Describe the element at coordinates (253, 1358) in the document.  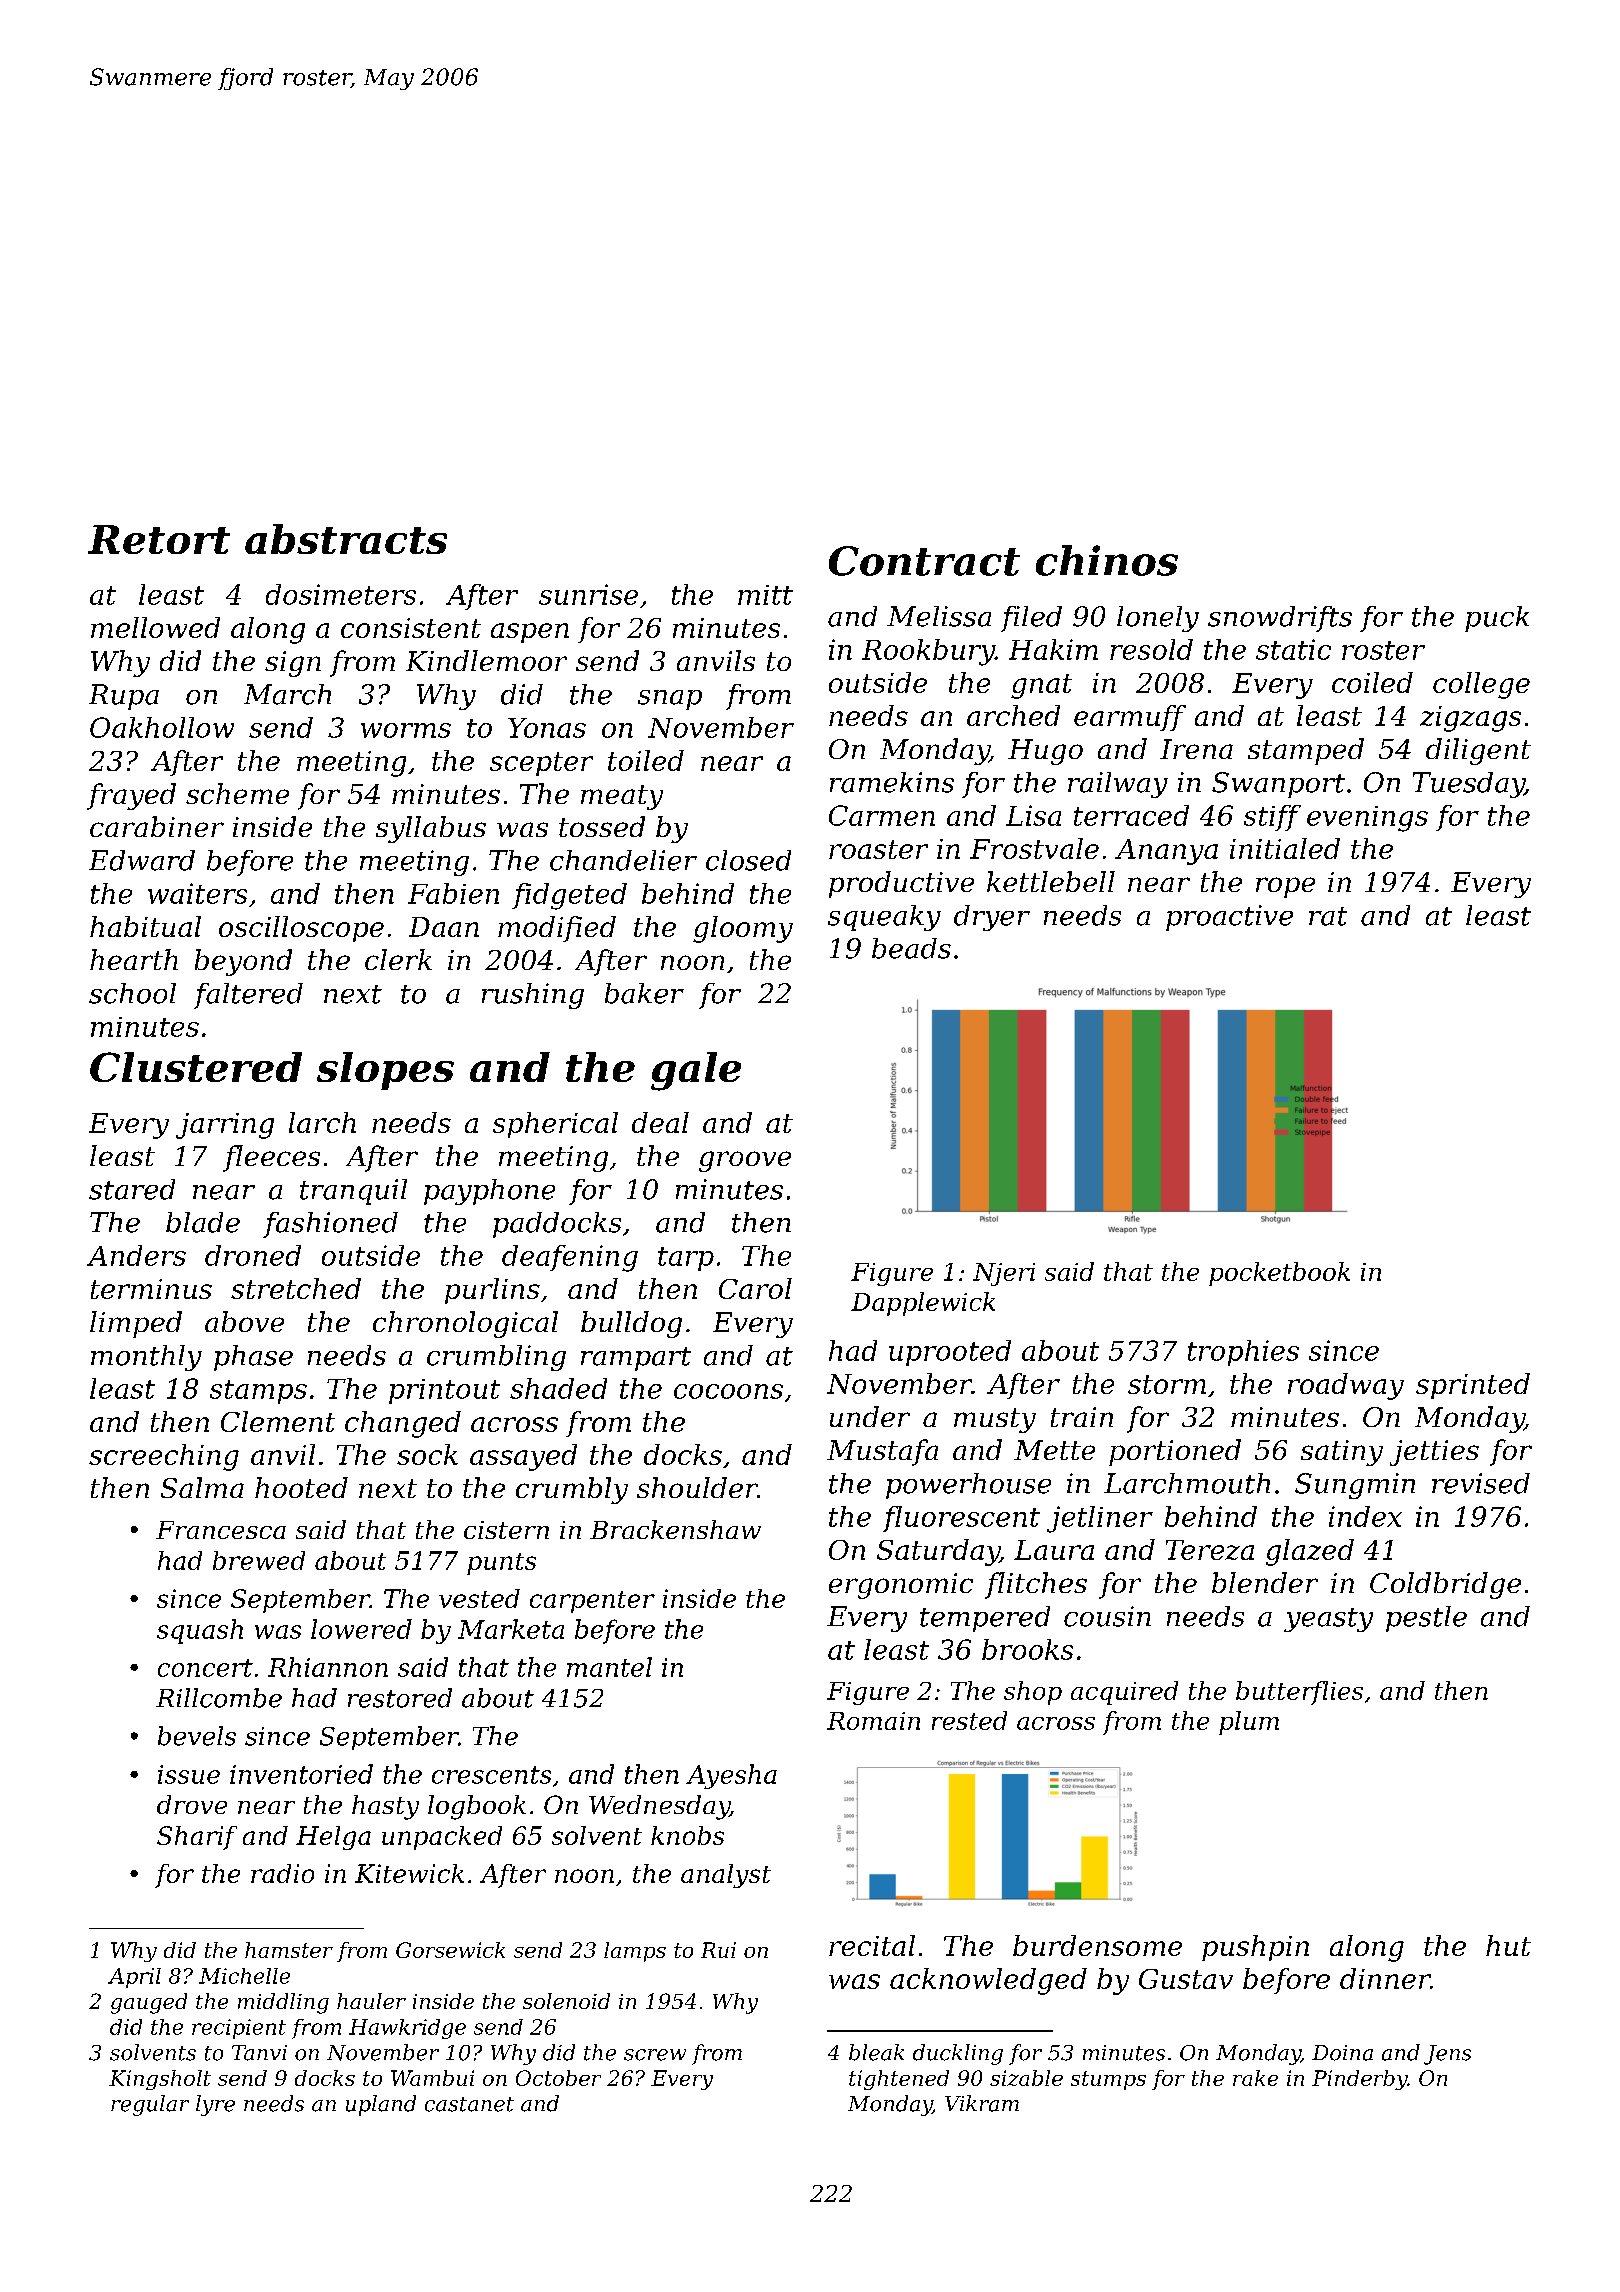
I see `phase` at that location.
